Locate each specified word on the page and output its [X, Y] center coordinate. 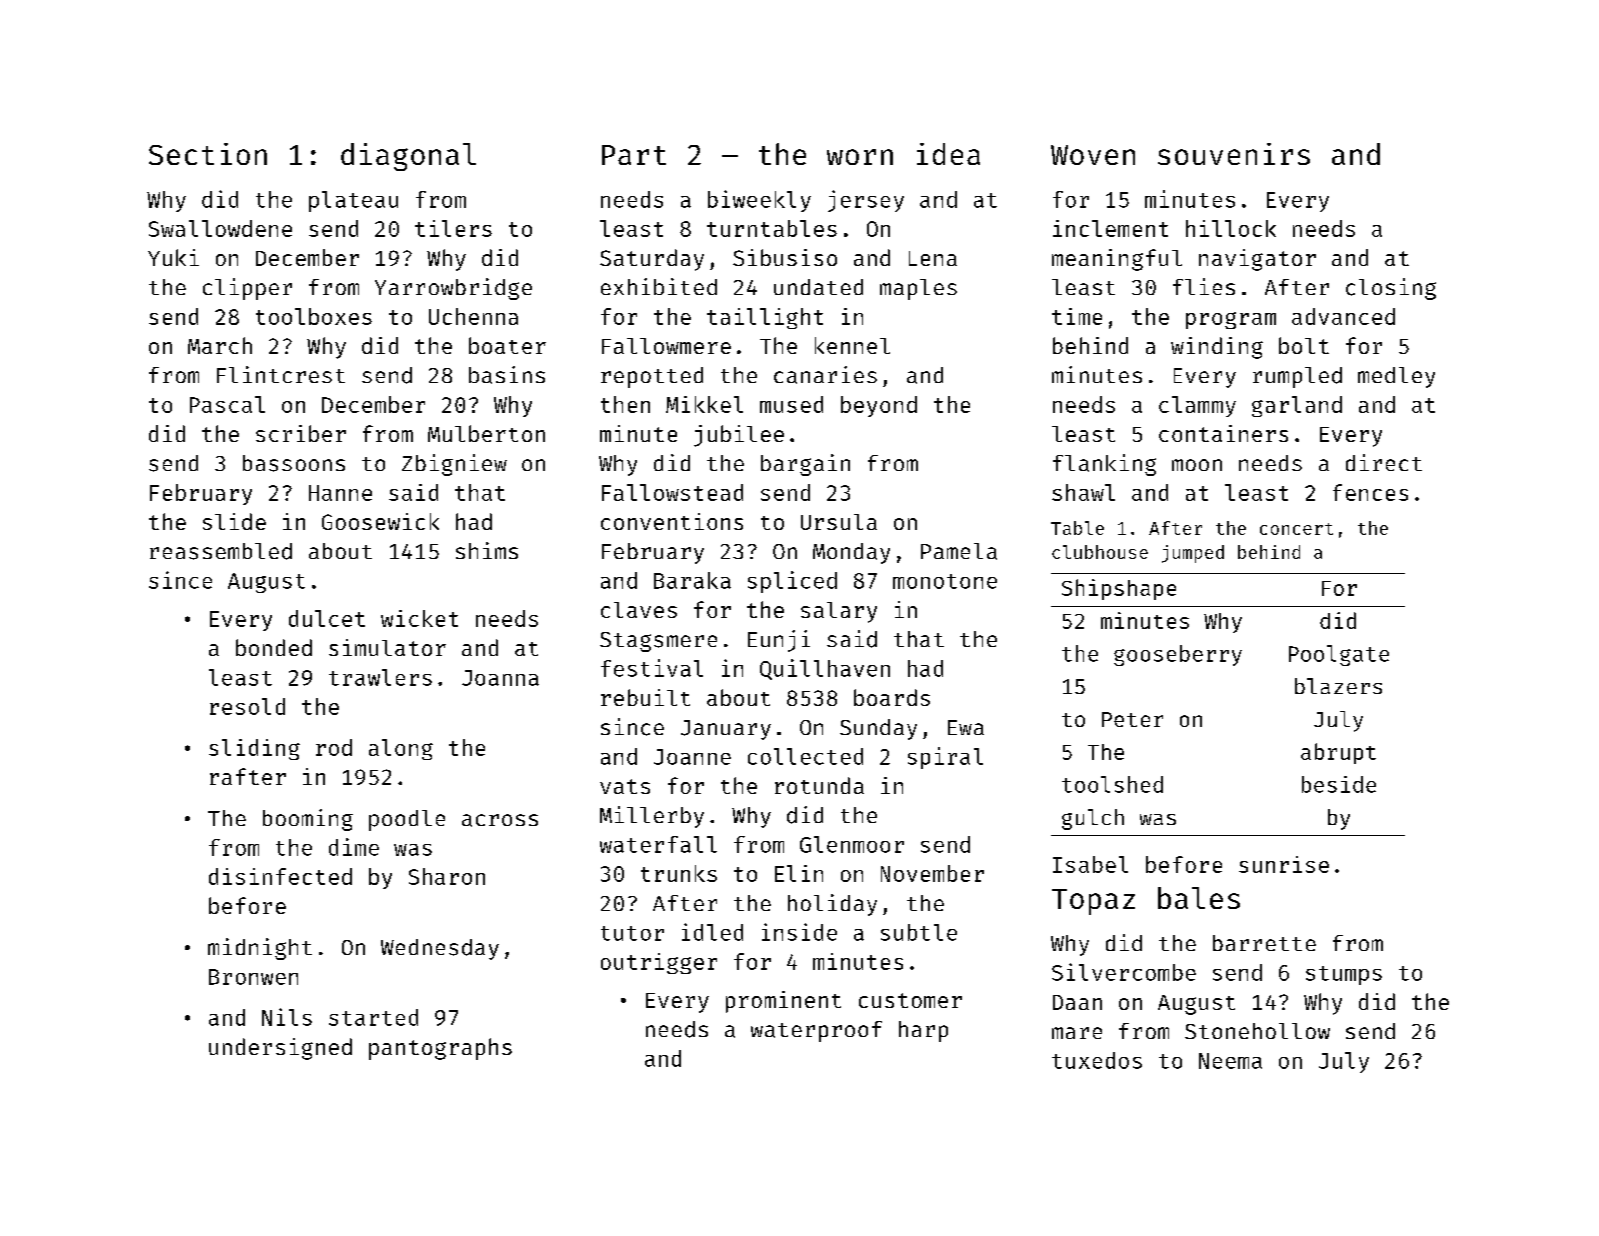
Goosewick [380, 521]
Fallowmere [666, 346]
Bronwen [253, 977]
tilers [453, 228]
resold [247, 706]
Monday [851, 553]
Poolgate [1339, 655]
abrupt [1338, 753]
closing [1391, 289]
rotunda [819, 785]
